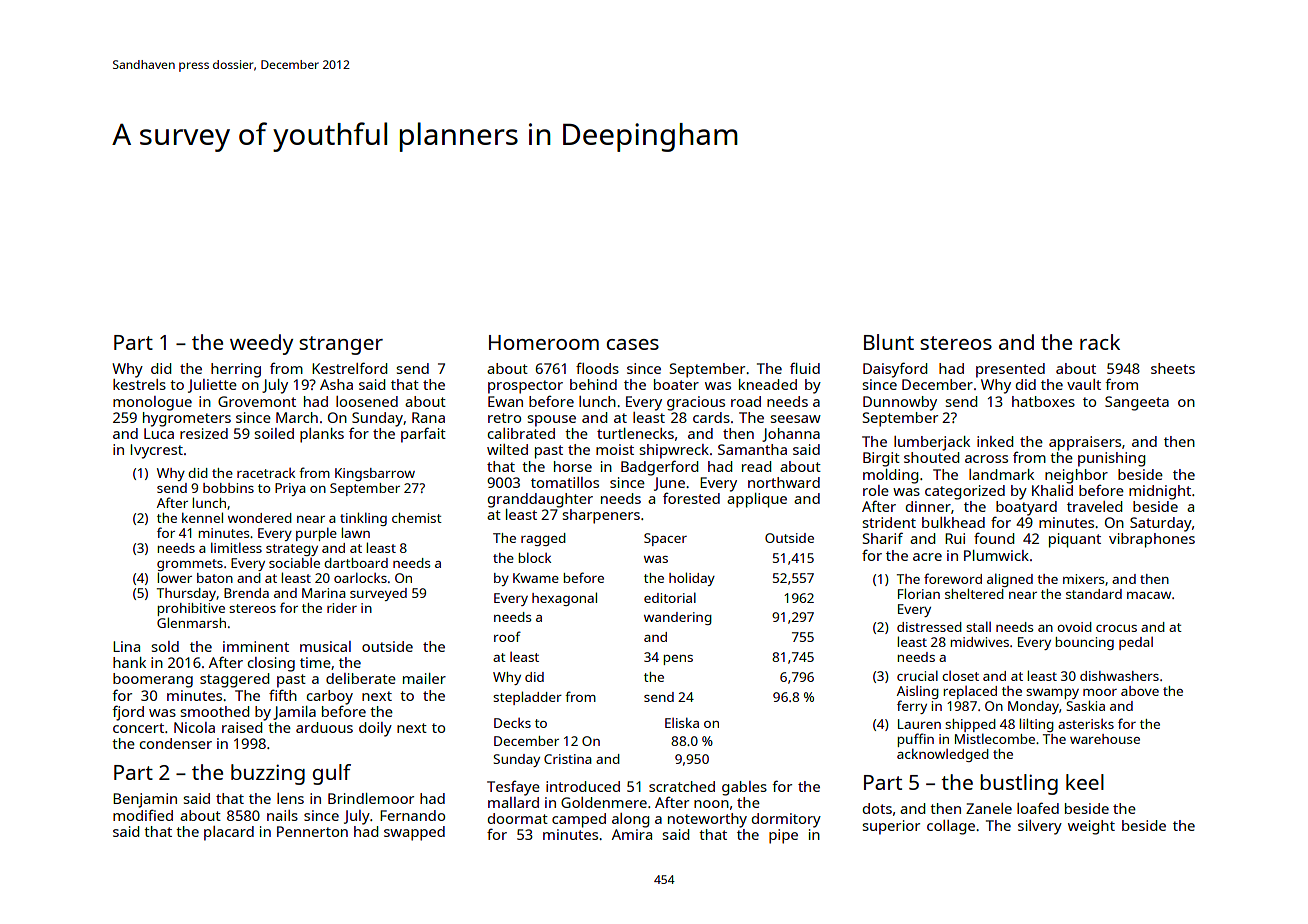 The width and height of the image is (1308, 924). Describe the element at coordinates (261, 344) in the image. I see `weedy` at that location.
